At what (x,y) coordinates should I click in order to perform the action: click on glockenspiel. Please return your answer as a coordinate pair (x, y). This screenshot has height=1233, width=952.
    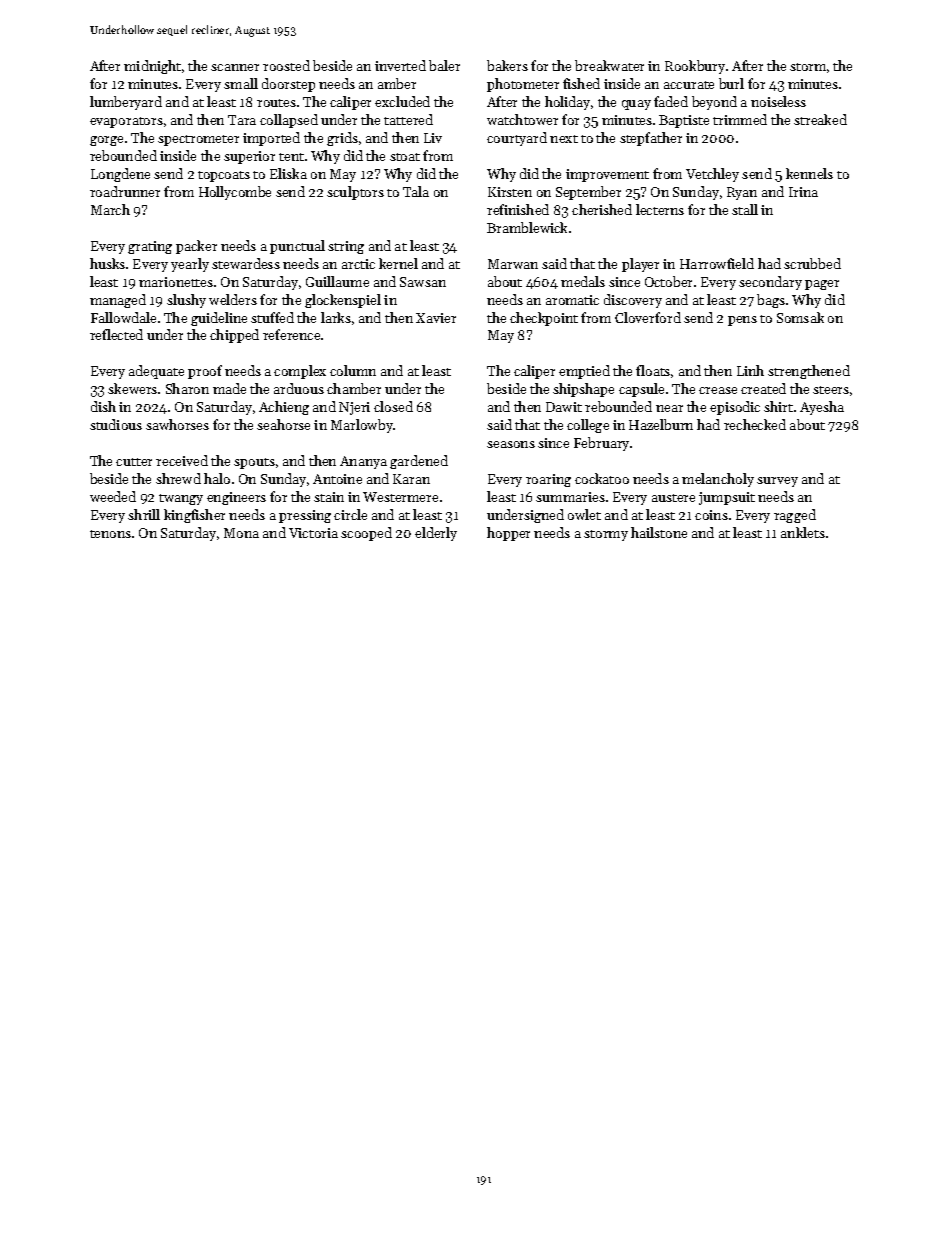
    Looking at the image, I should click on (343, 301).
